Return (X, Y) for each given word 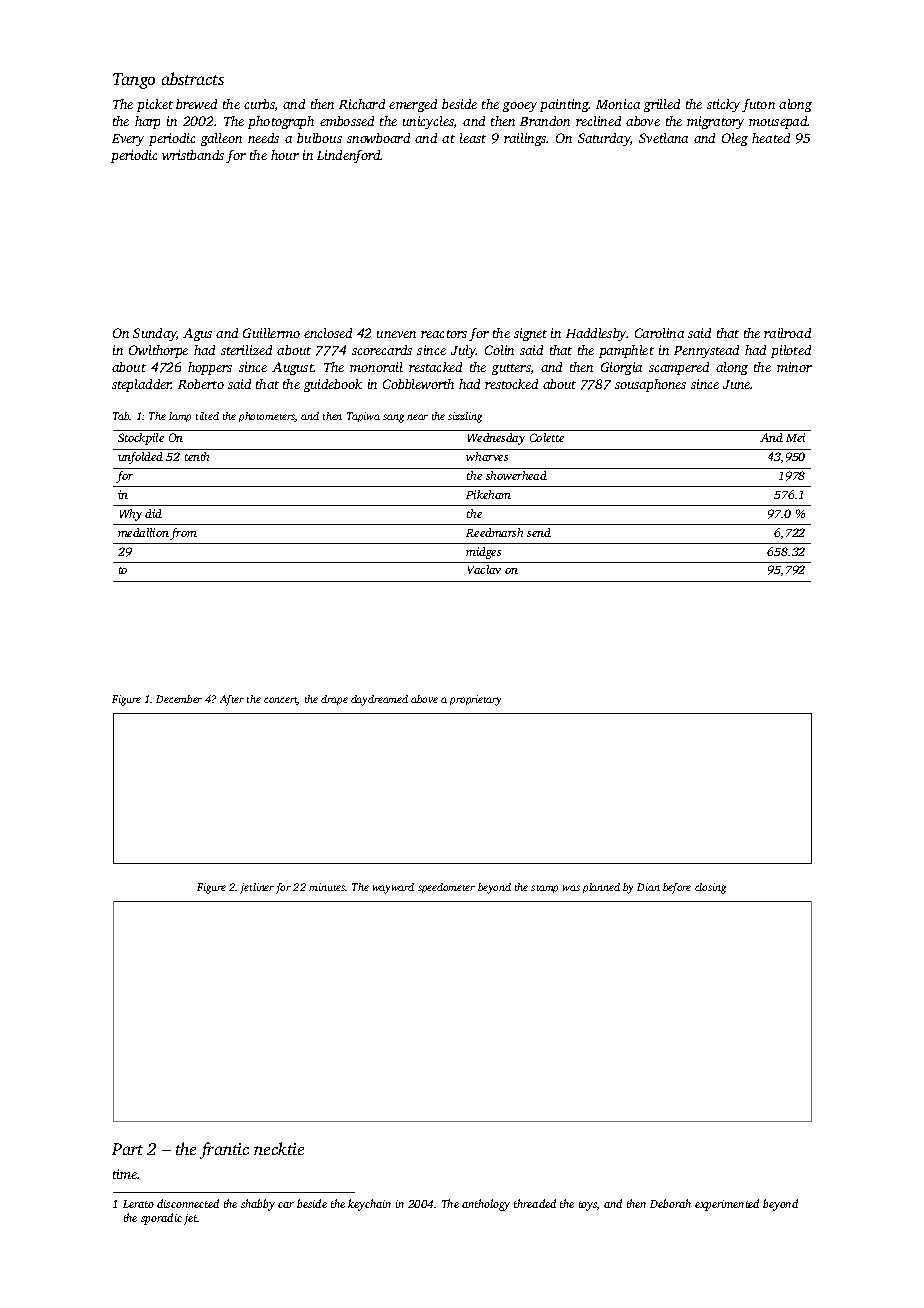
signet (530, 334)
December (179, 699)
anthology (486, 1205)
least (473, 138)
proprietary (475, 700)
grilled (662, 105)
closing (710, 888)
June (737, 384)
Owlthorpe (158, 351)
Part (127, 1149)
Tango (134, 81)
